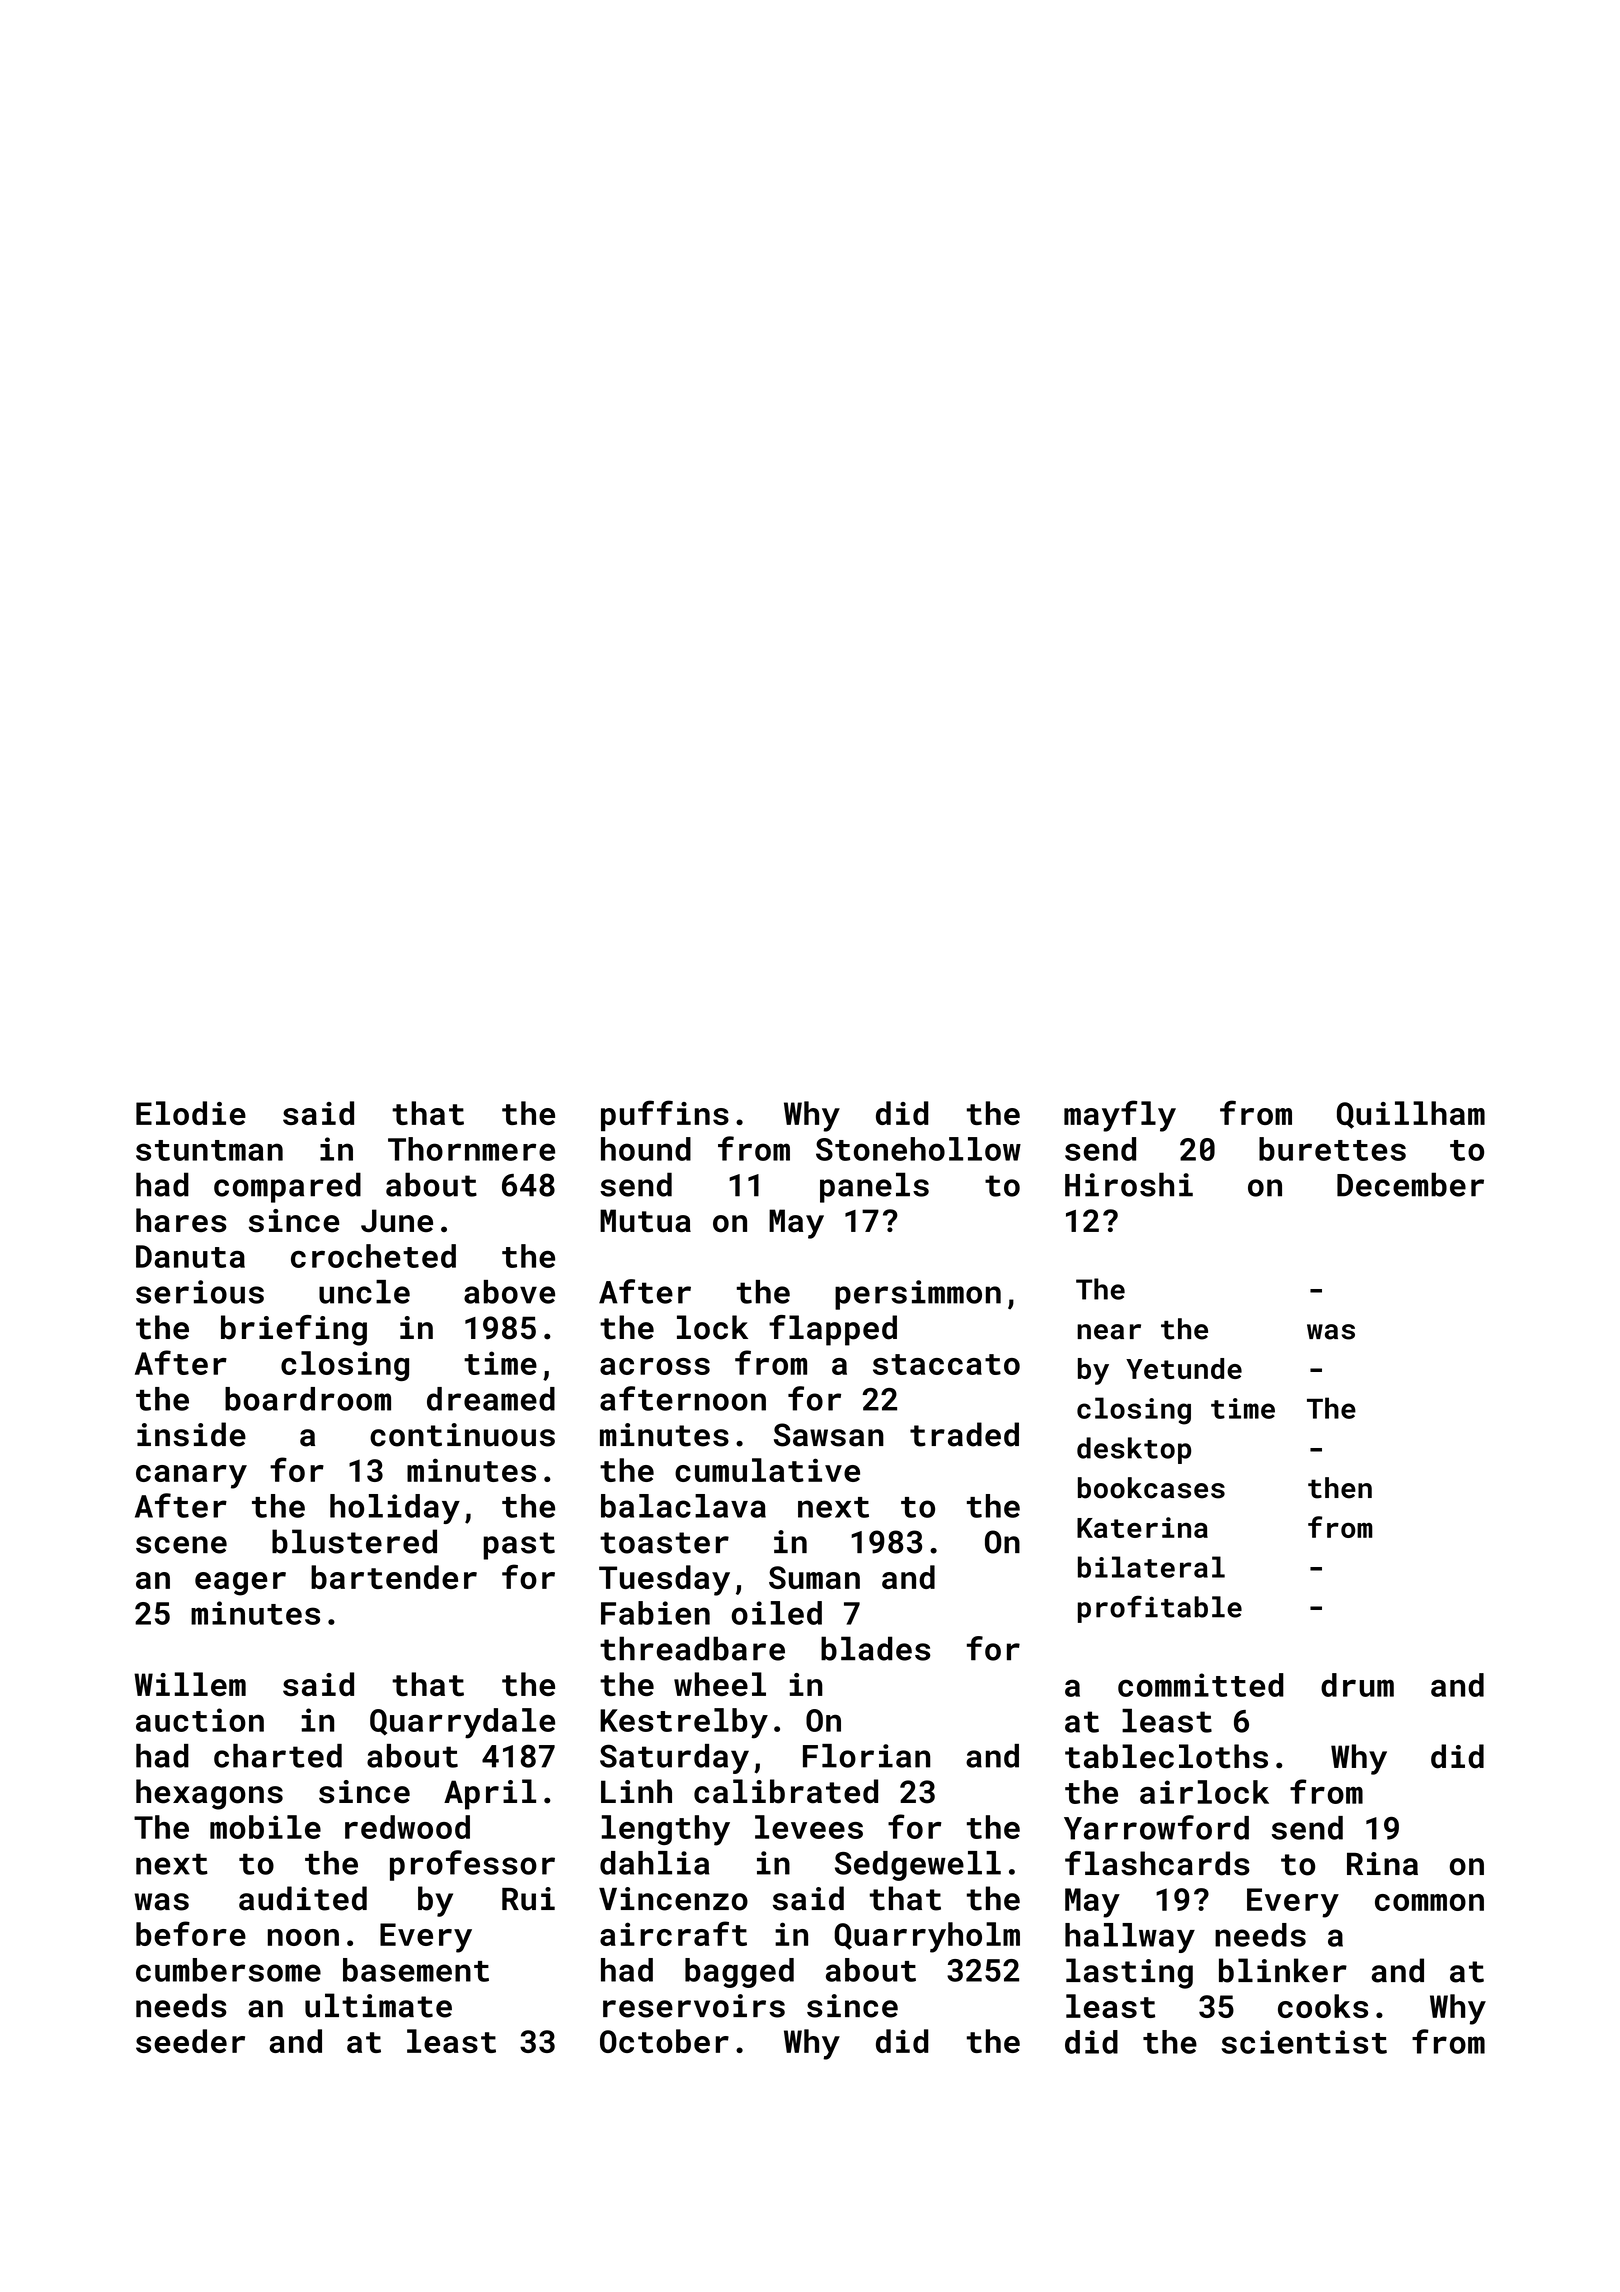 This screenshot has width=1620, height=2292. Describe the element at coordinates (240, 1584) in the screenshot. I see `eager` at that location.
